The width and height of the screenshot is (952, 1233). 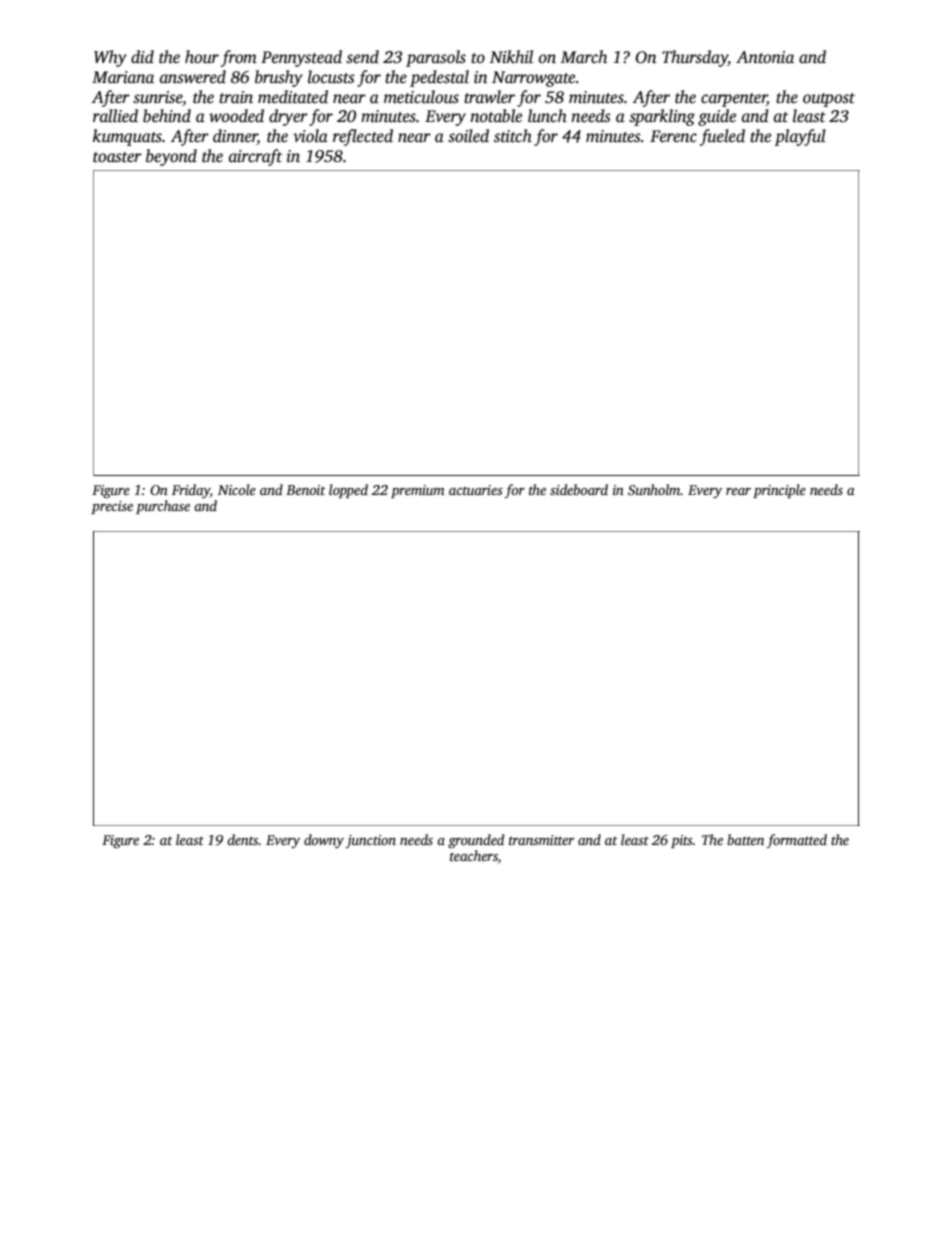 What do you see at coordinates (242, 839) in the screenshot?
I see `dents` at bounding box center [242, 839].
